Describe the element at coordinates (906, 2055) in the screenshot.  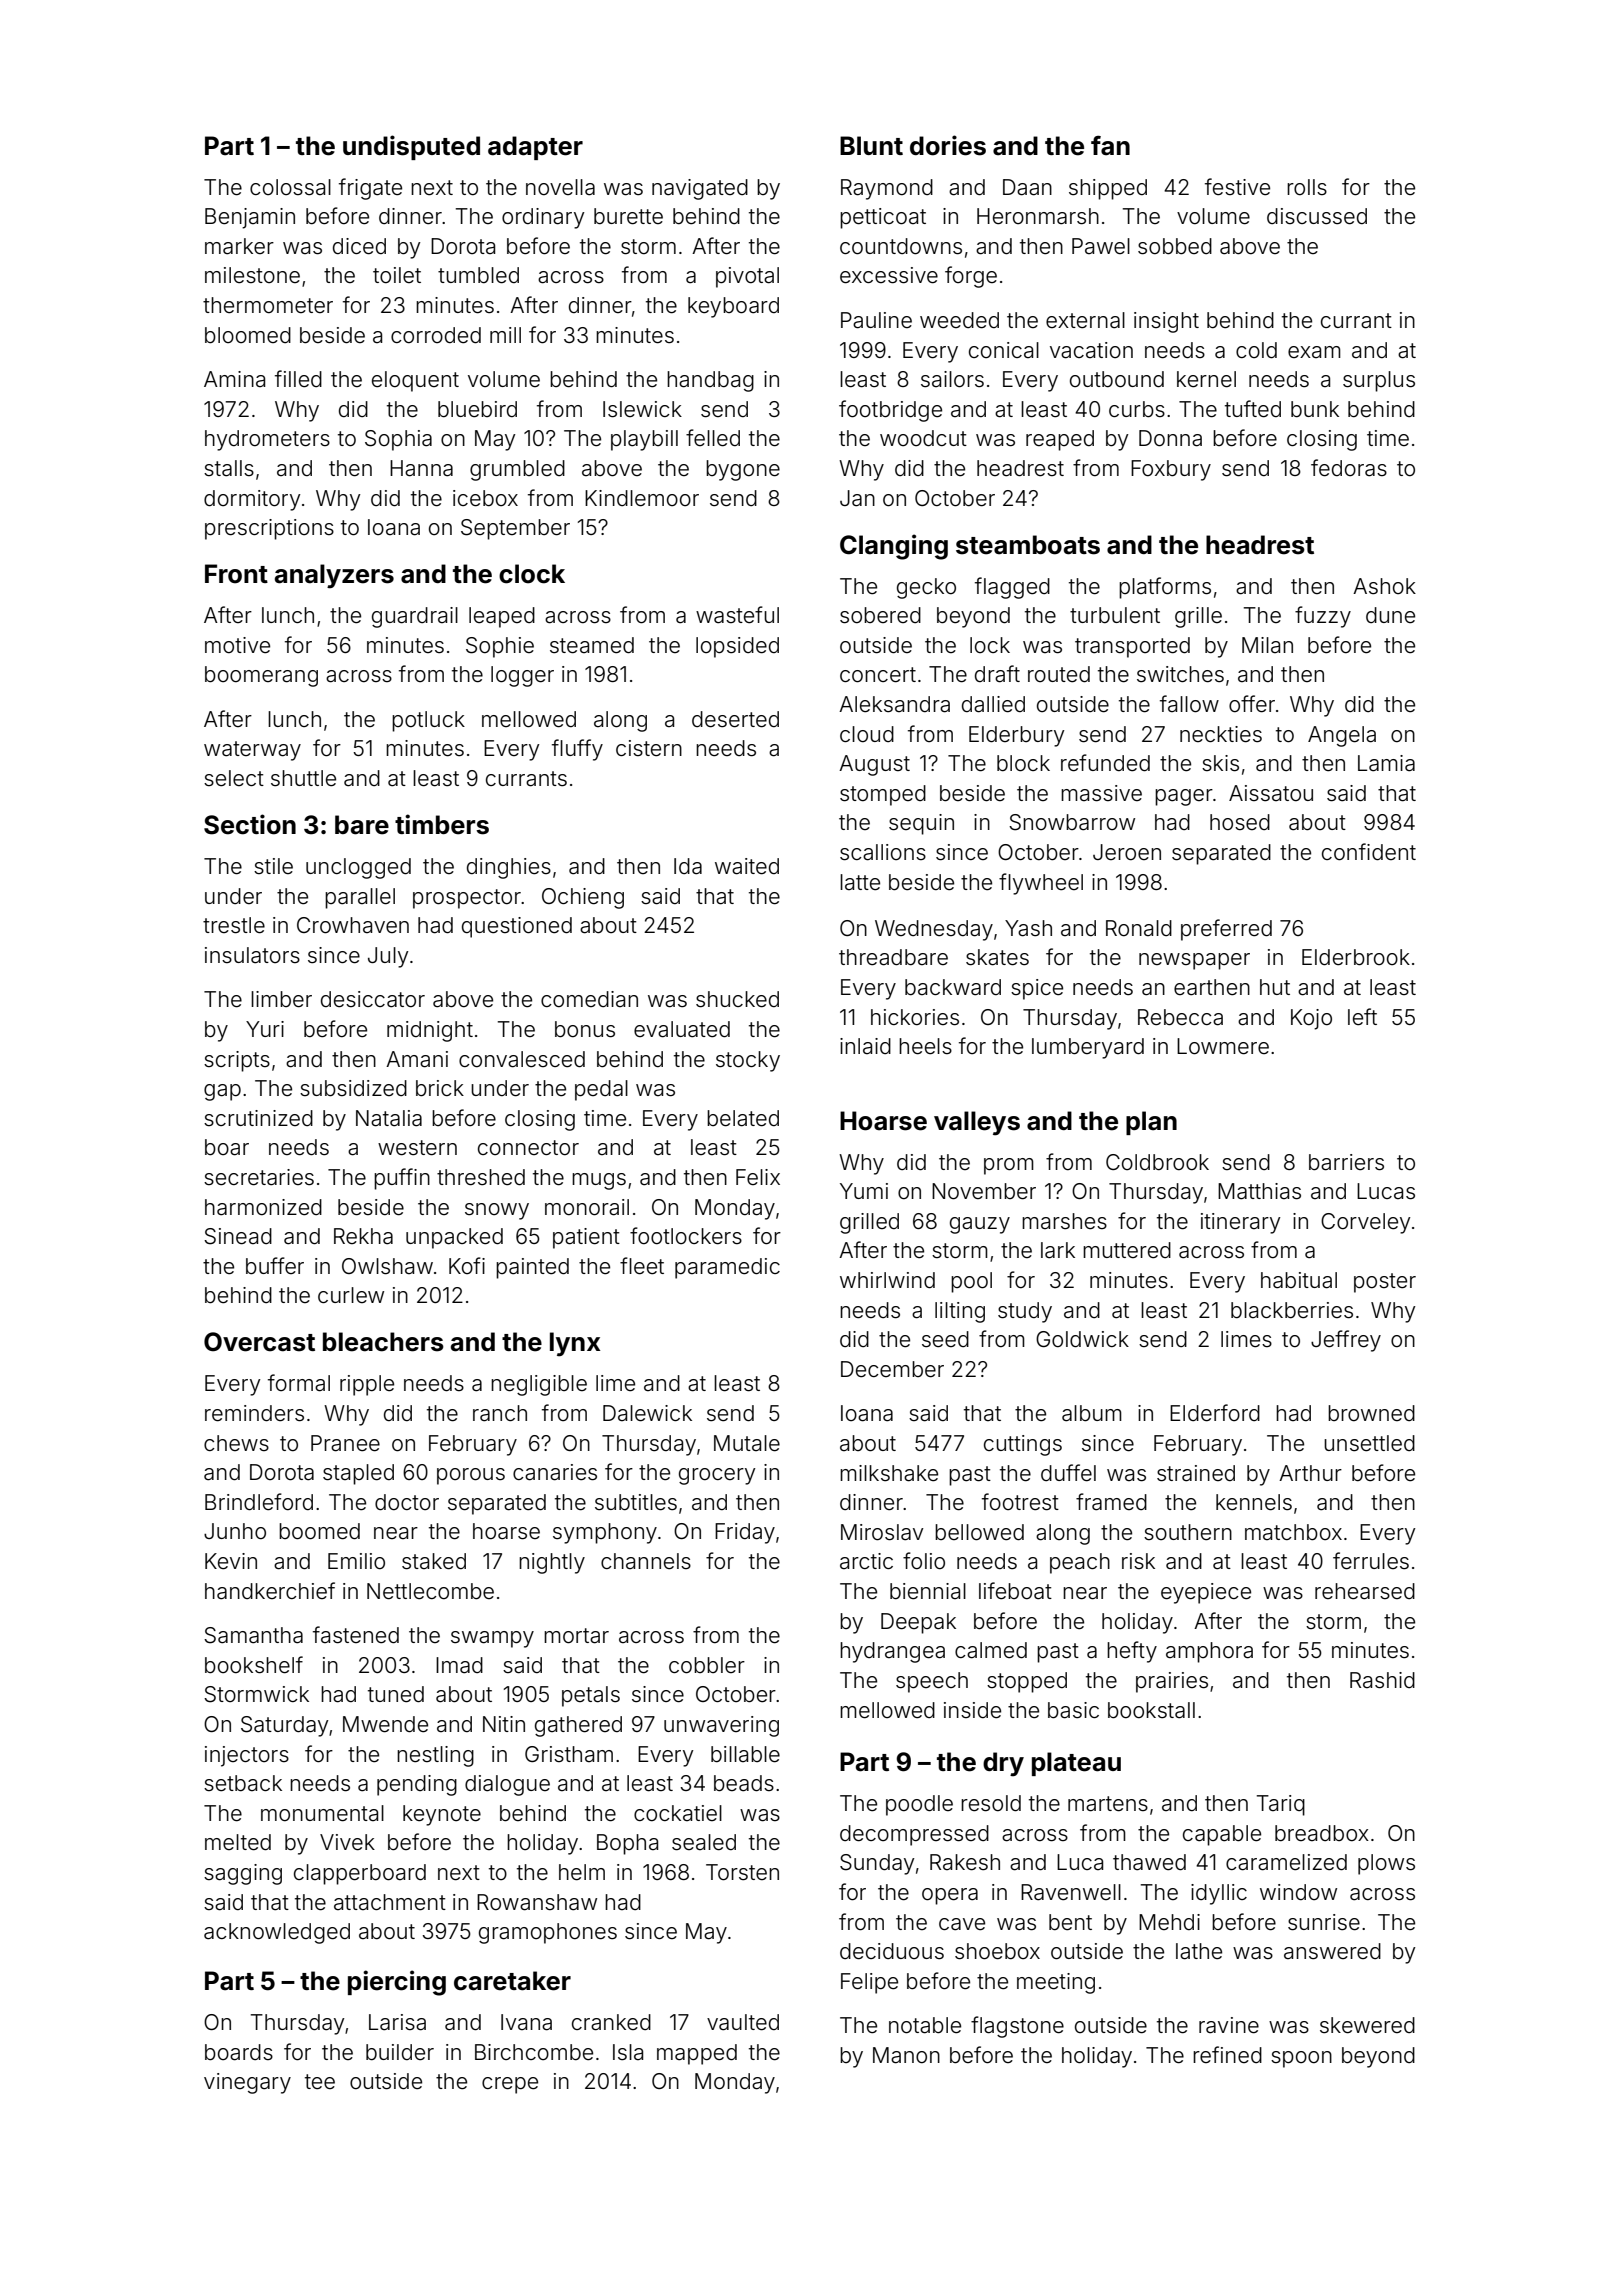
I see `Manon` at that location.
